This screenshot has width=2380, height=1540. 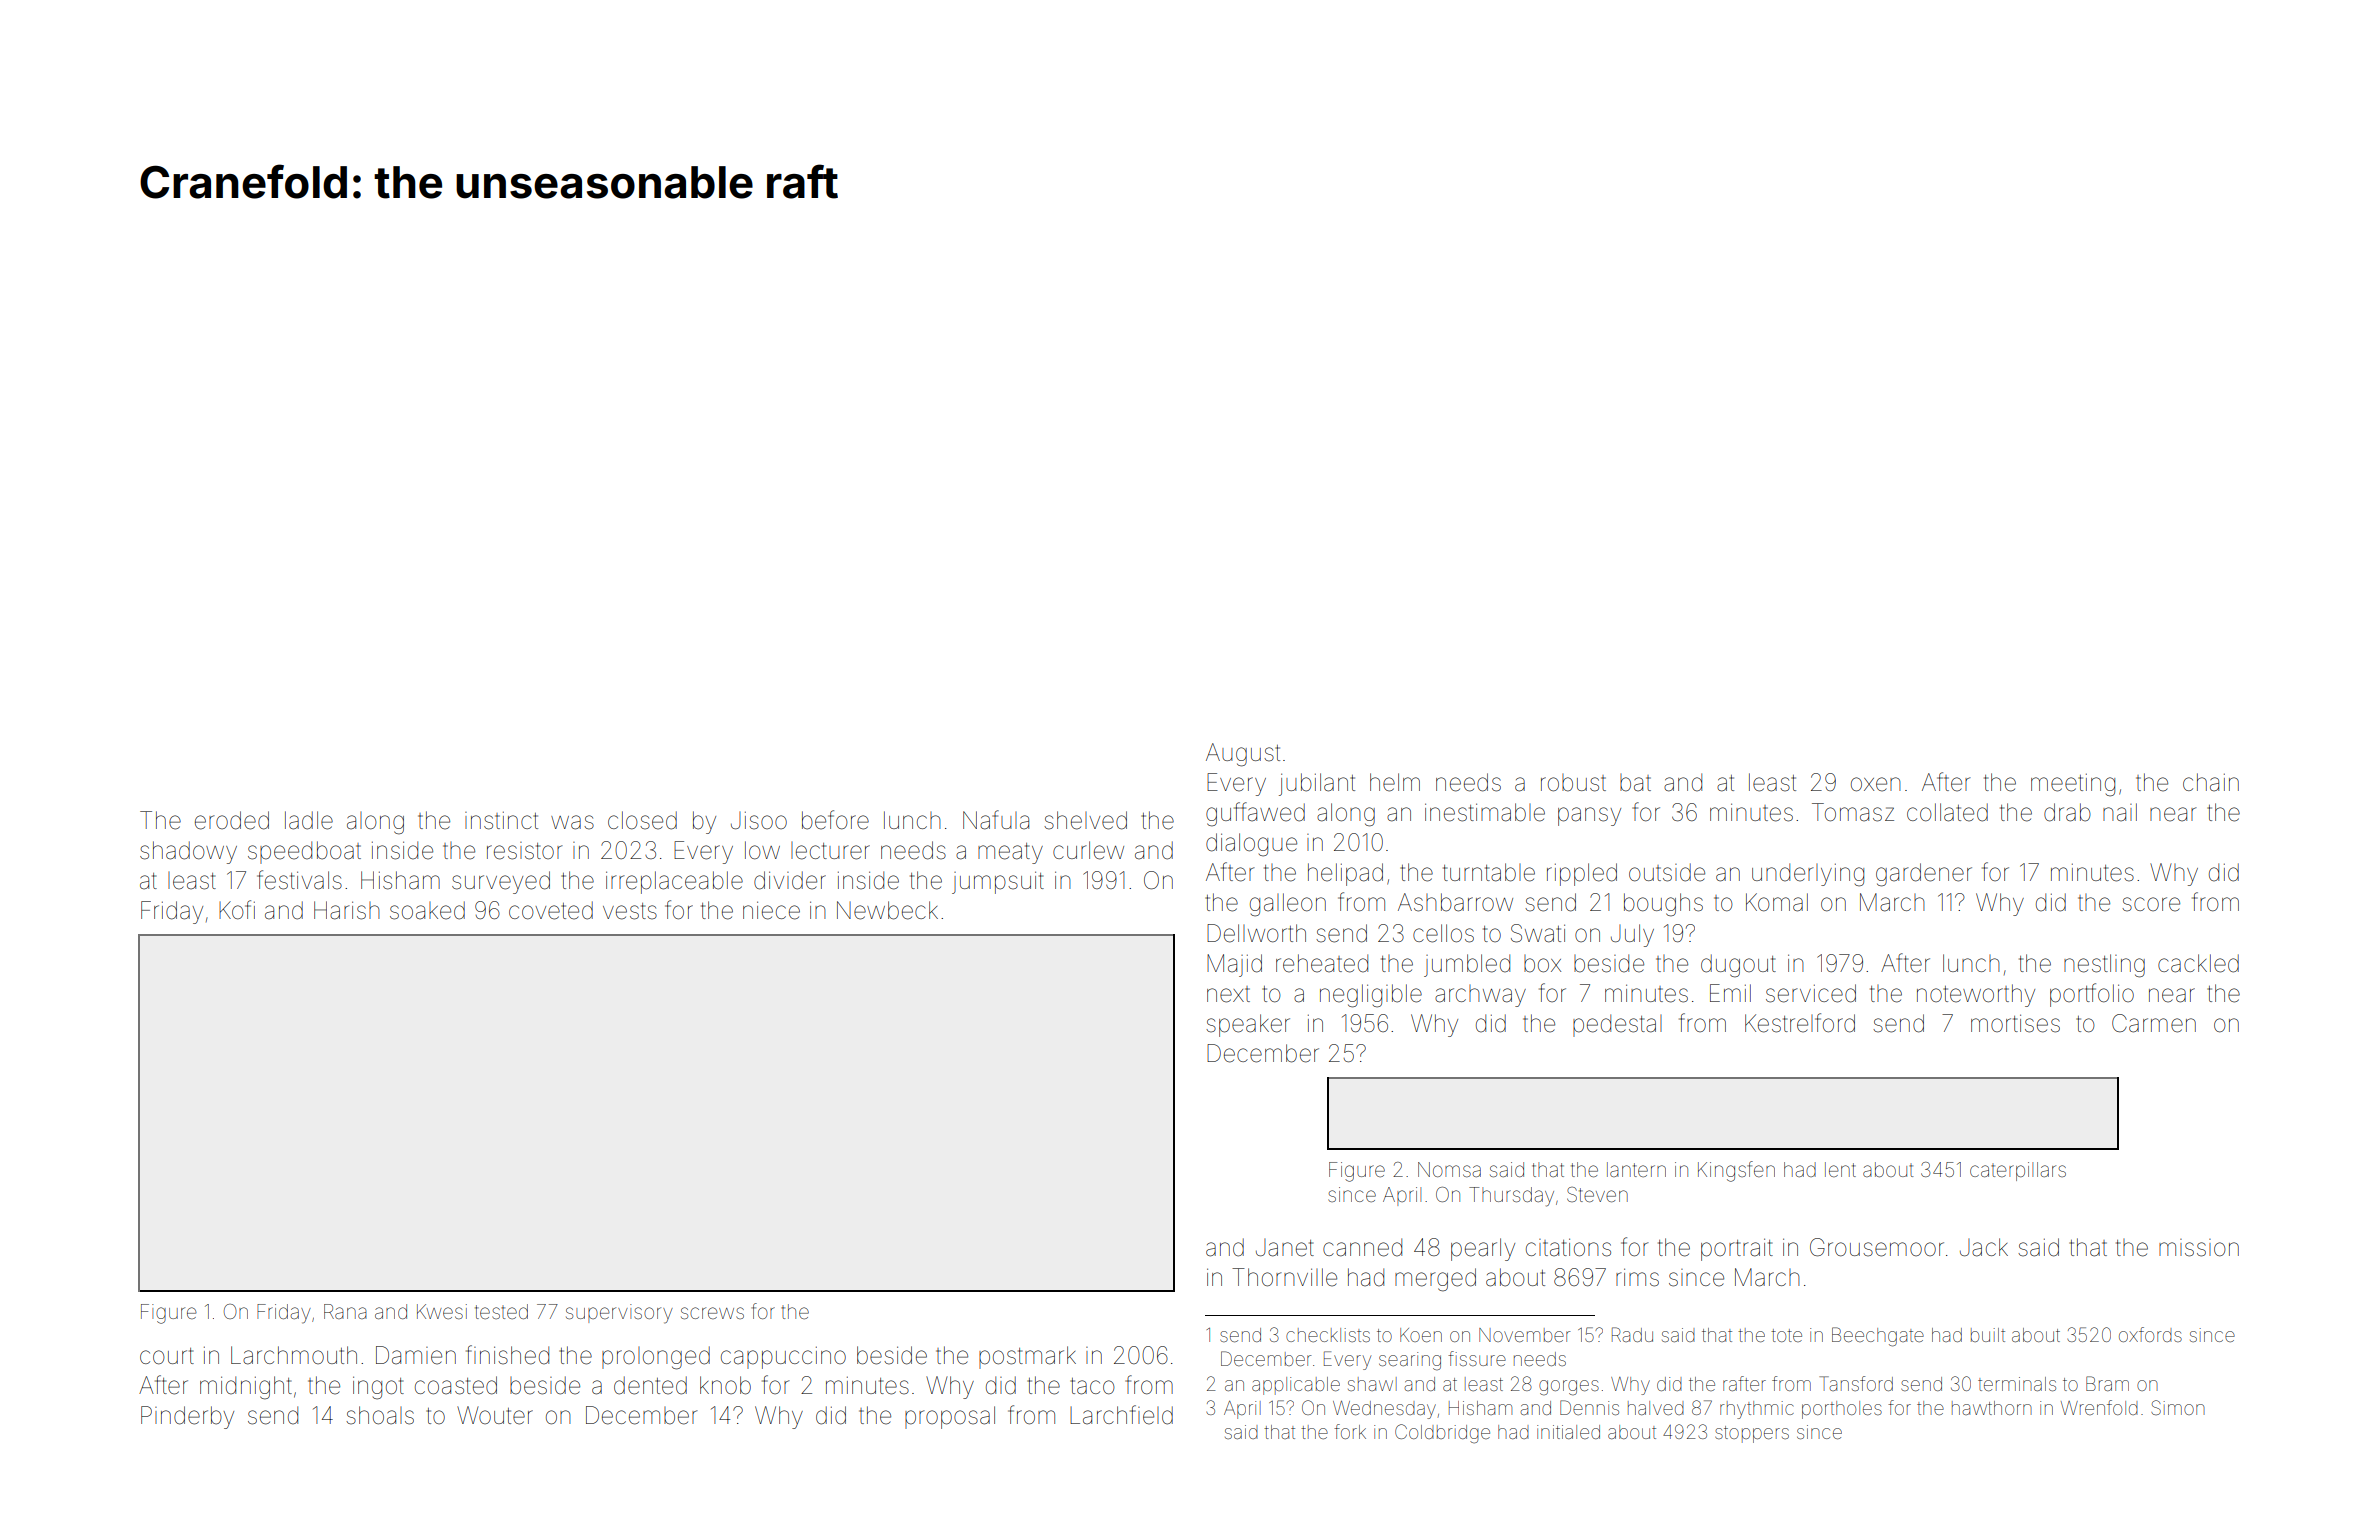 I want to click on Newbeck, so click(x=887, y=910).
